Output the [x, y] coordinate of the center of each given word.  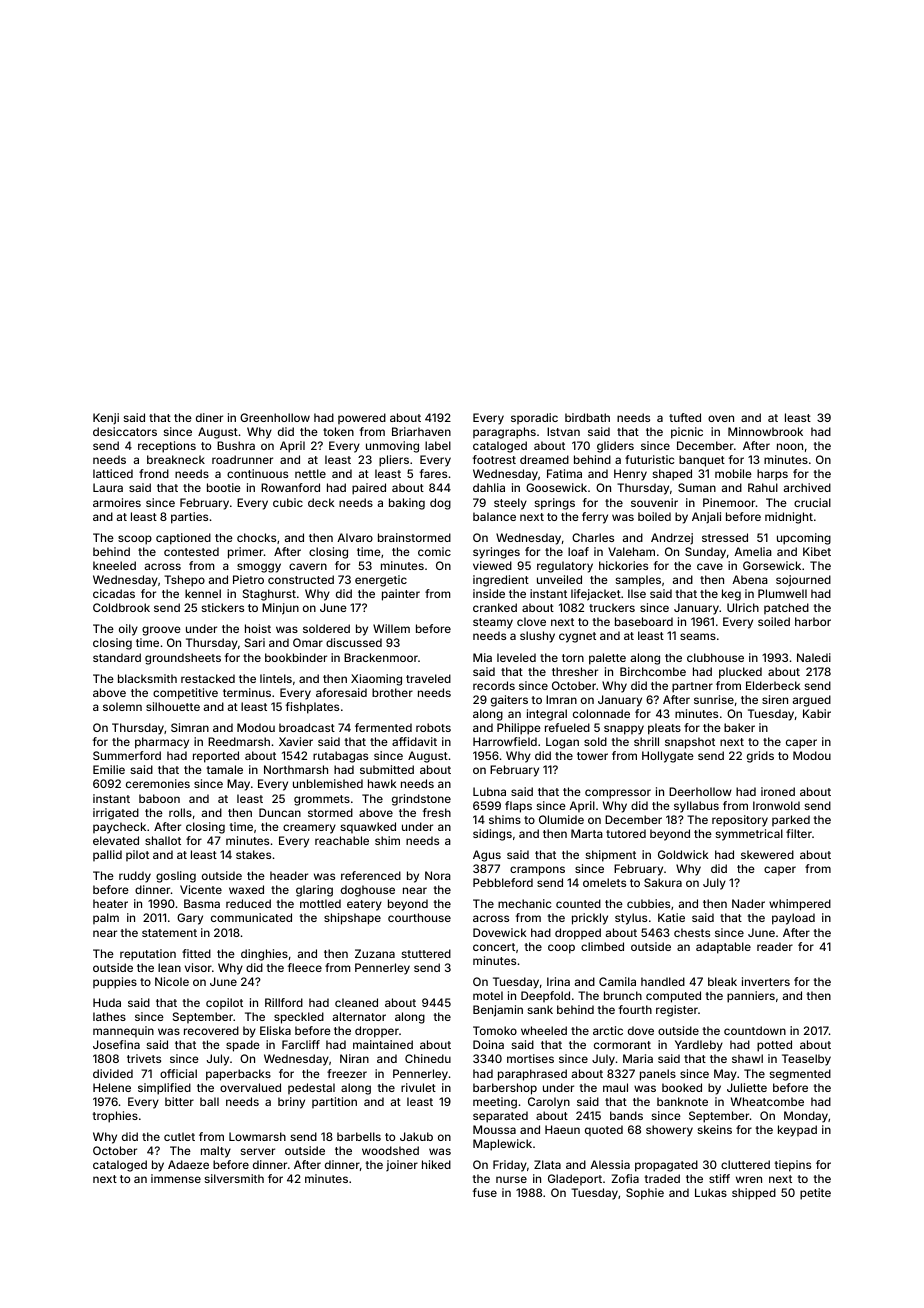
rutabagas [340, 757]
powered [362, 418]
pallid [107, 855]
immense [176, 1178]
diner [209, 417]
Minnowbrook [765, 431]
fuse [485, 1192]
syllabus [696, 807]
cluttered [745, 1164]
